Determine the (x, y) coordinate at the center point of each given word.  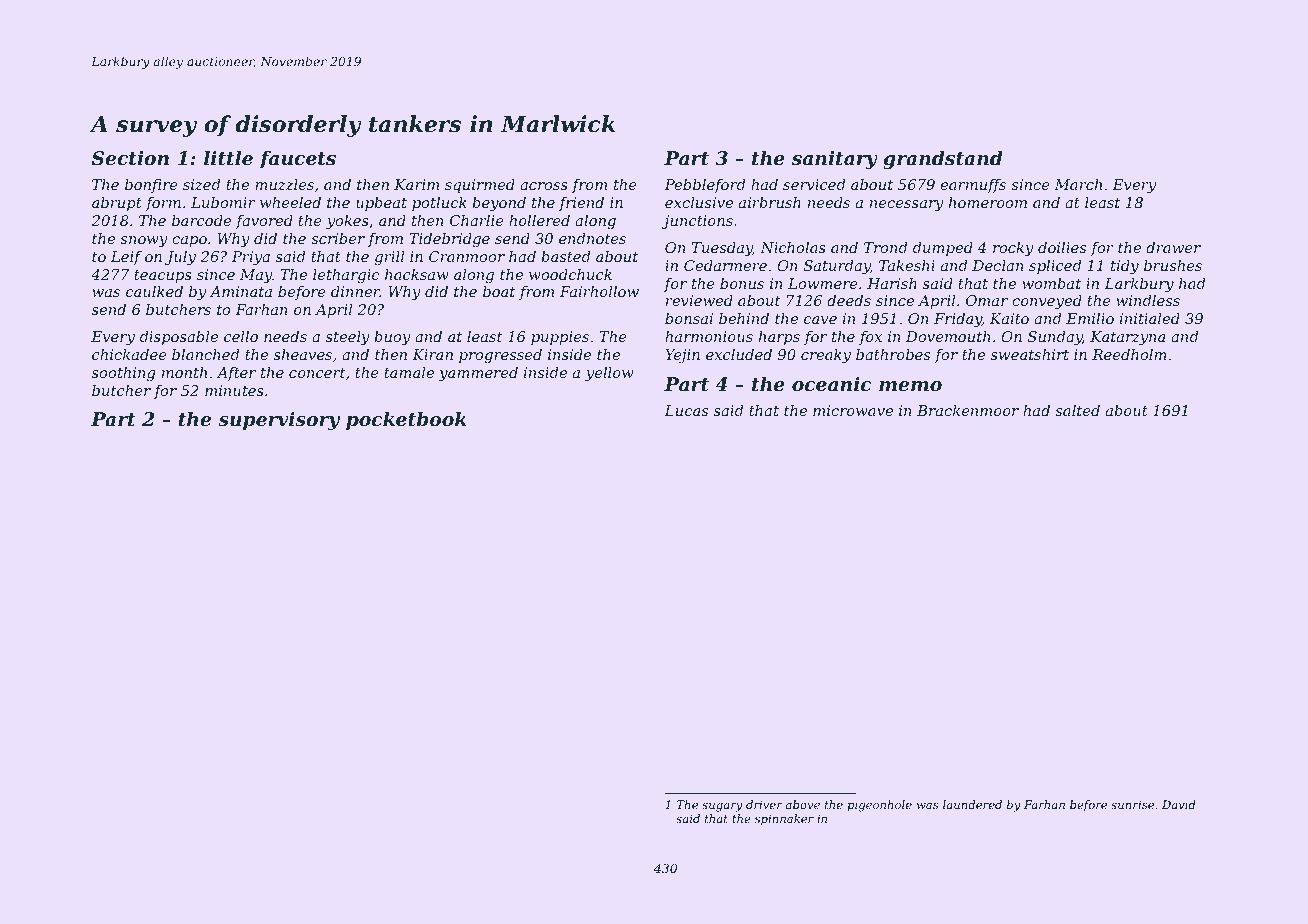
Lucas (686, 410)
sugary (722, 807)
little (228, 158)
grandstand (943, 160)
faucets (297, 160)
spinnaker (784, 820)
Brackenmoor (968, 410)
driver (764, 804)
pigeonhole (879, 806)
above (803, 804)
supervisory (279, 421)
